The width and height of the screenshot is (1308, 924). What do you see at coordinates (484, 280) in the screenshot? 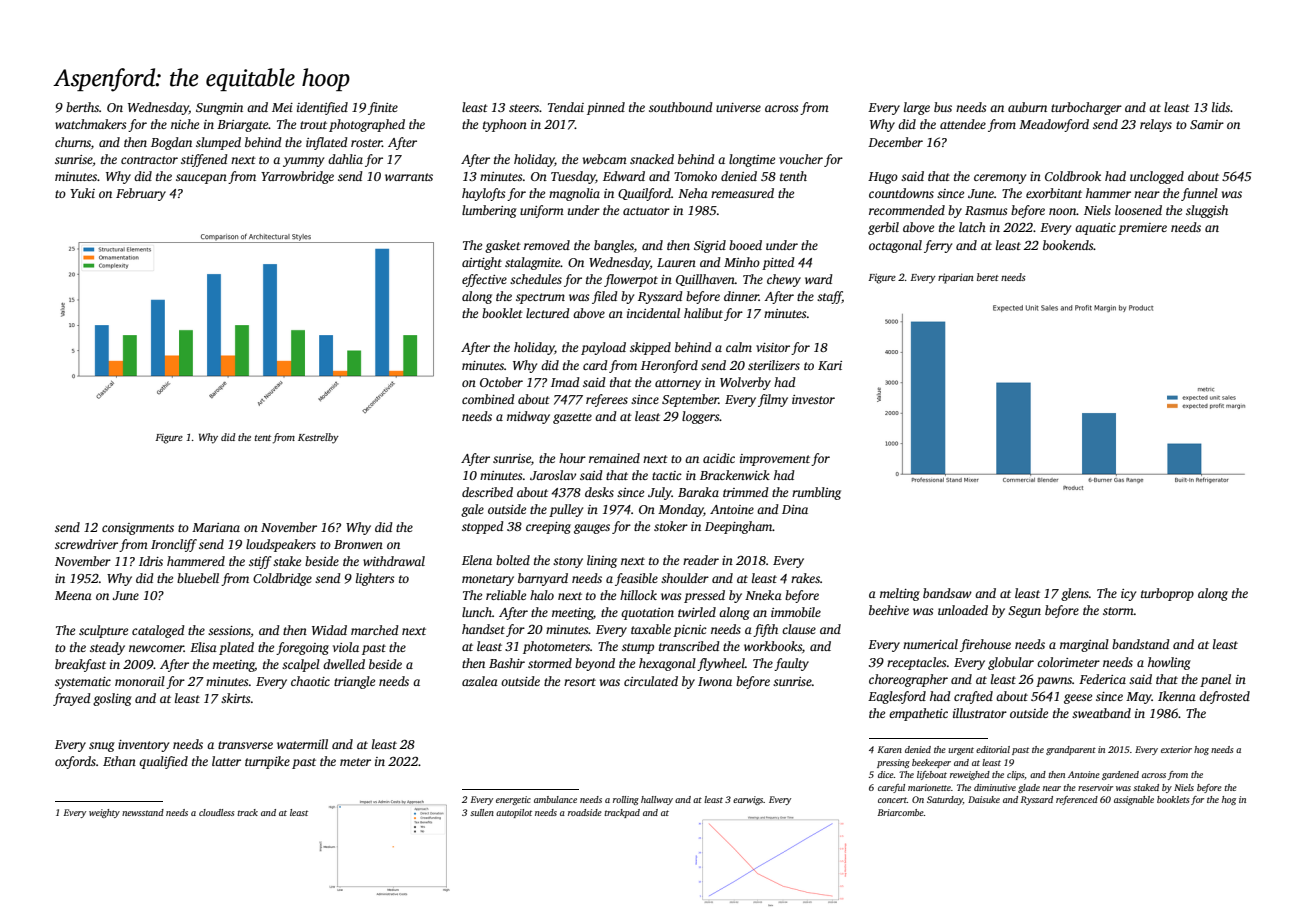
I see `effective` at bounding box center [484, 280].
